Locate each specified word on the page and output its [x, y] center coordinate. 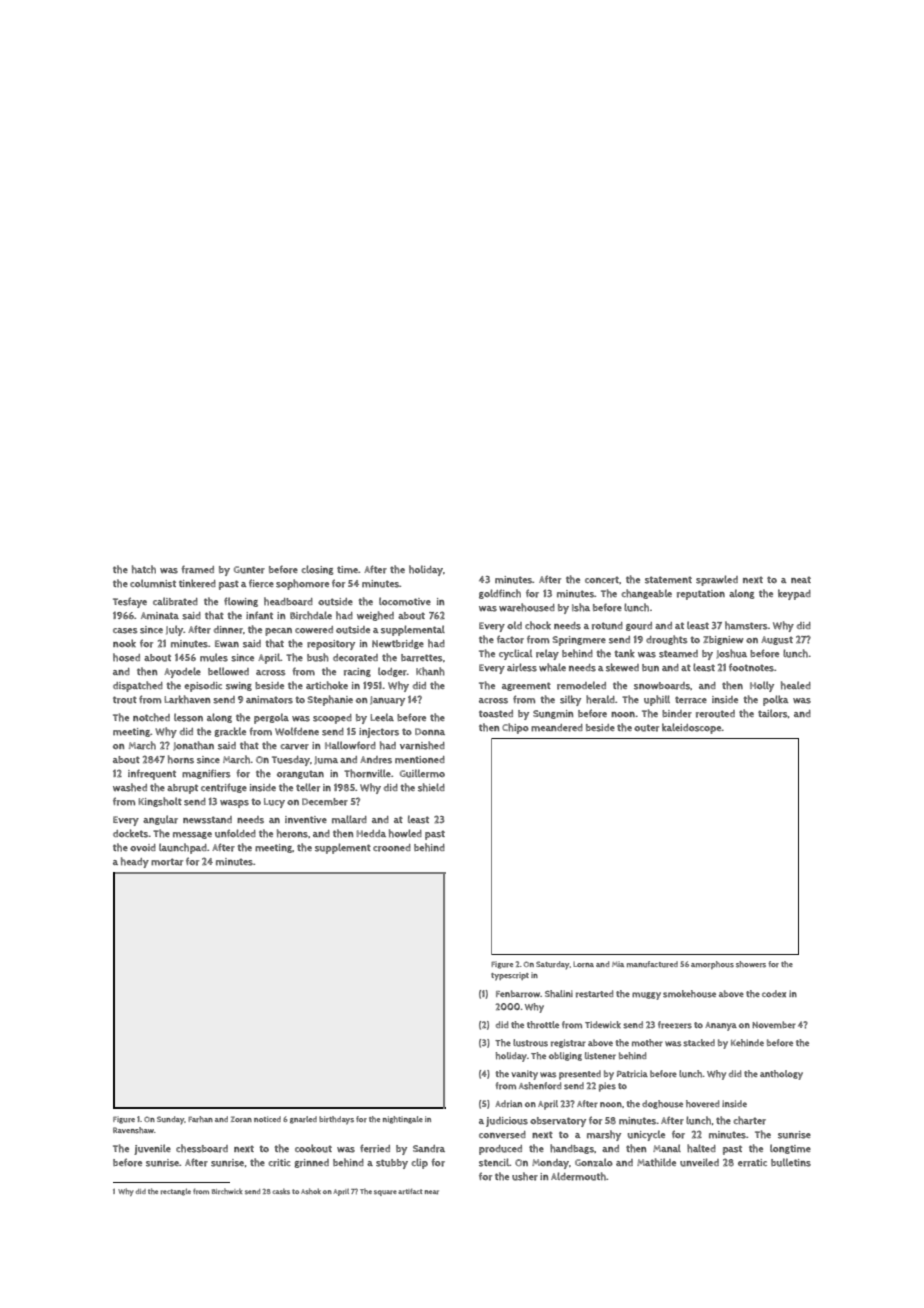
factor [510, 639]
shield [431, 787]
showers [751, 964]
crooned [392, 848]
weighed [375, 616]
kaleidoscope [692, 728]
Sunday [171, 1120]
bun [650, 668]
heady [135, 862]
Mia [618, 964]
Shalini [559, 993]
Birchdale [311, 615]
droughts [666, 640]
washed [130, 787]
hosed [126, 657]
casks [281, 1191]
